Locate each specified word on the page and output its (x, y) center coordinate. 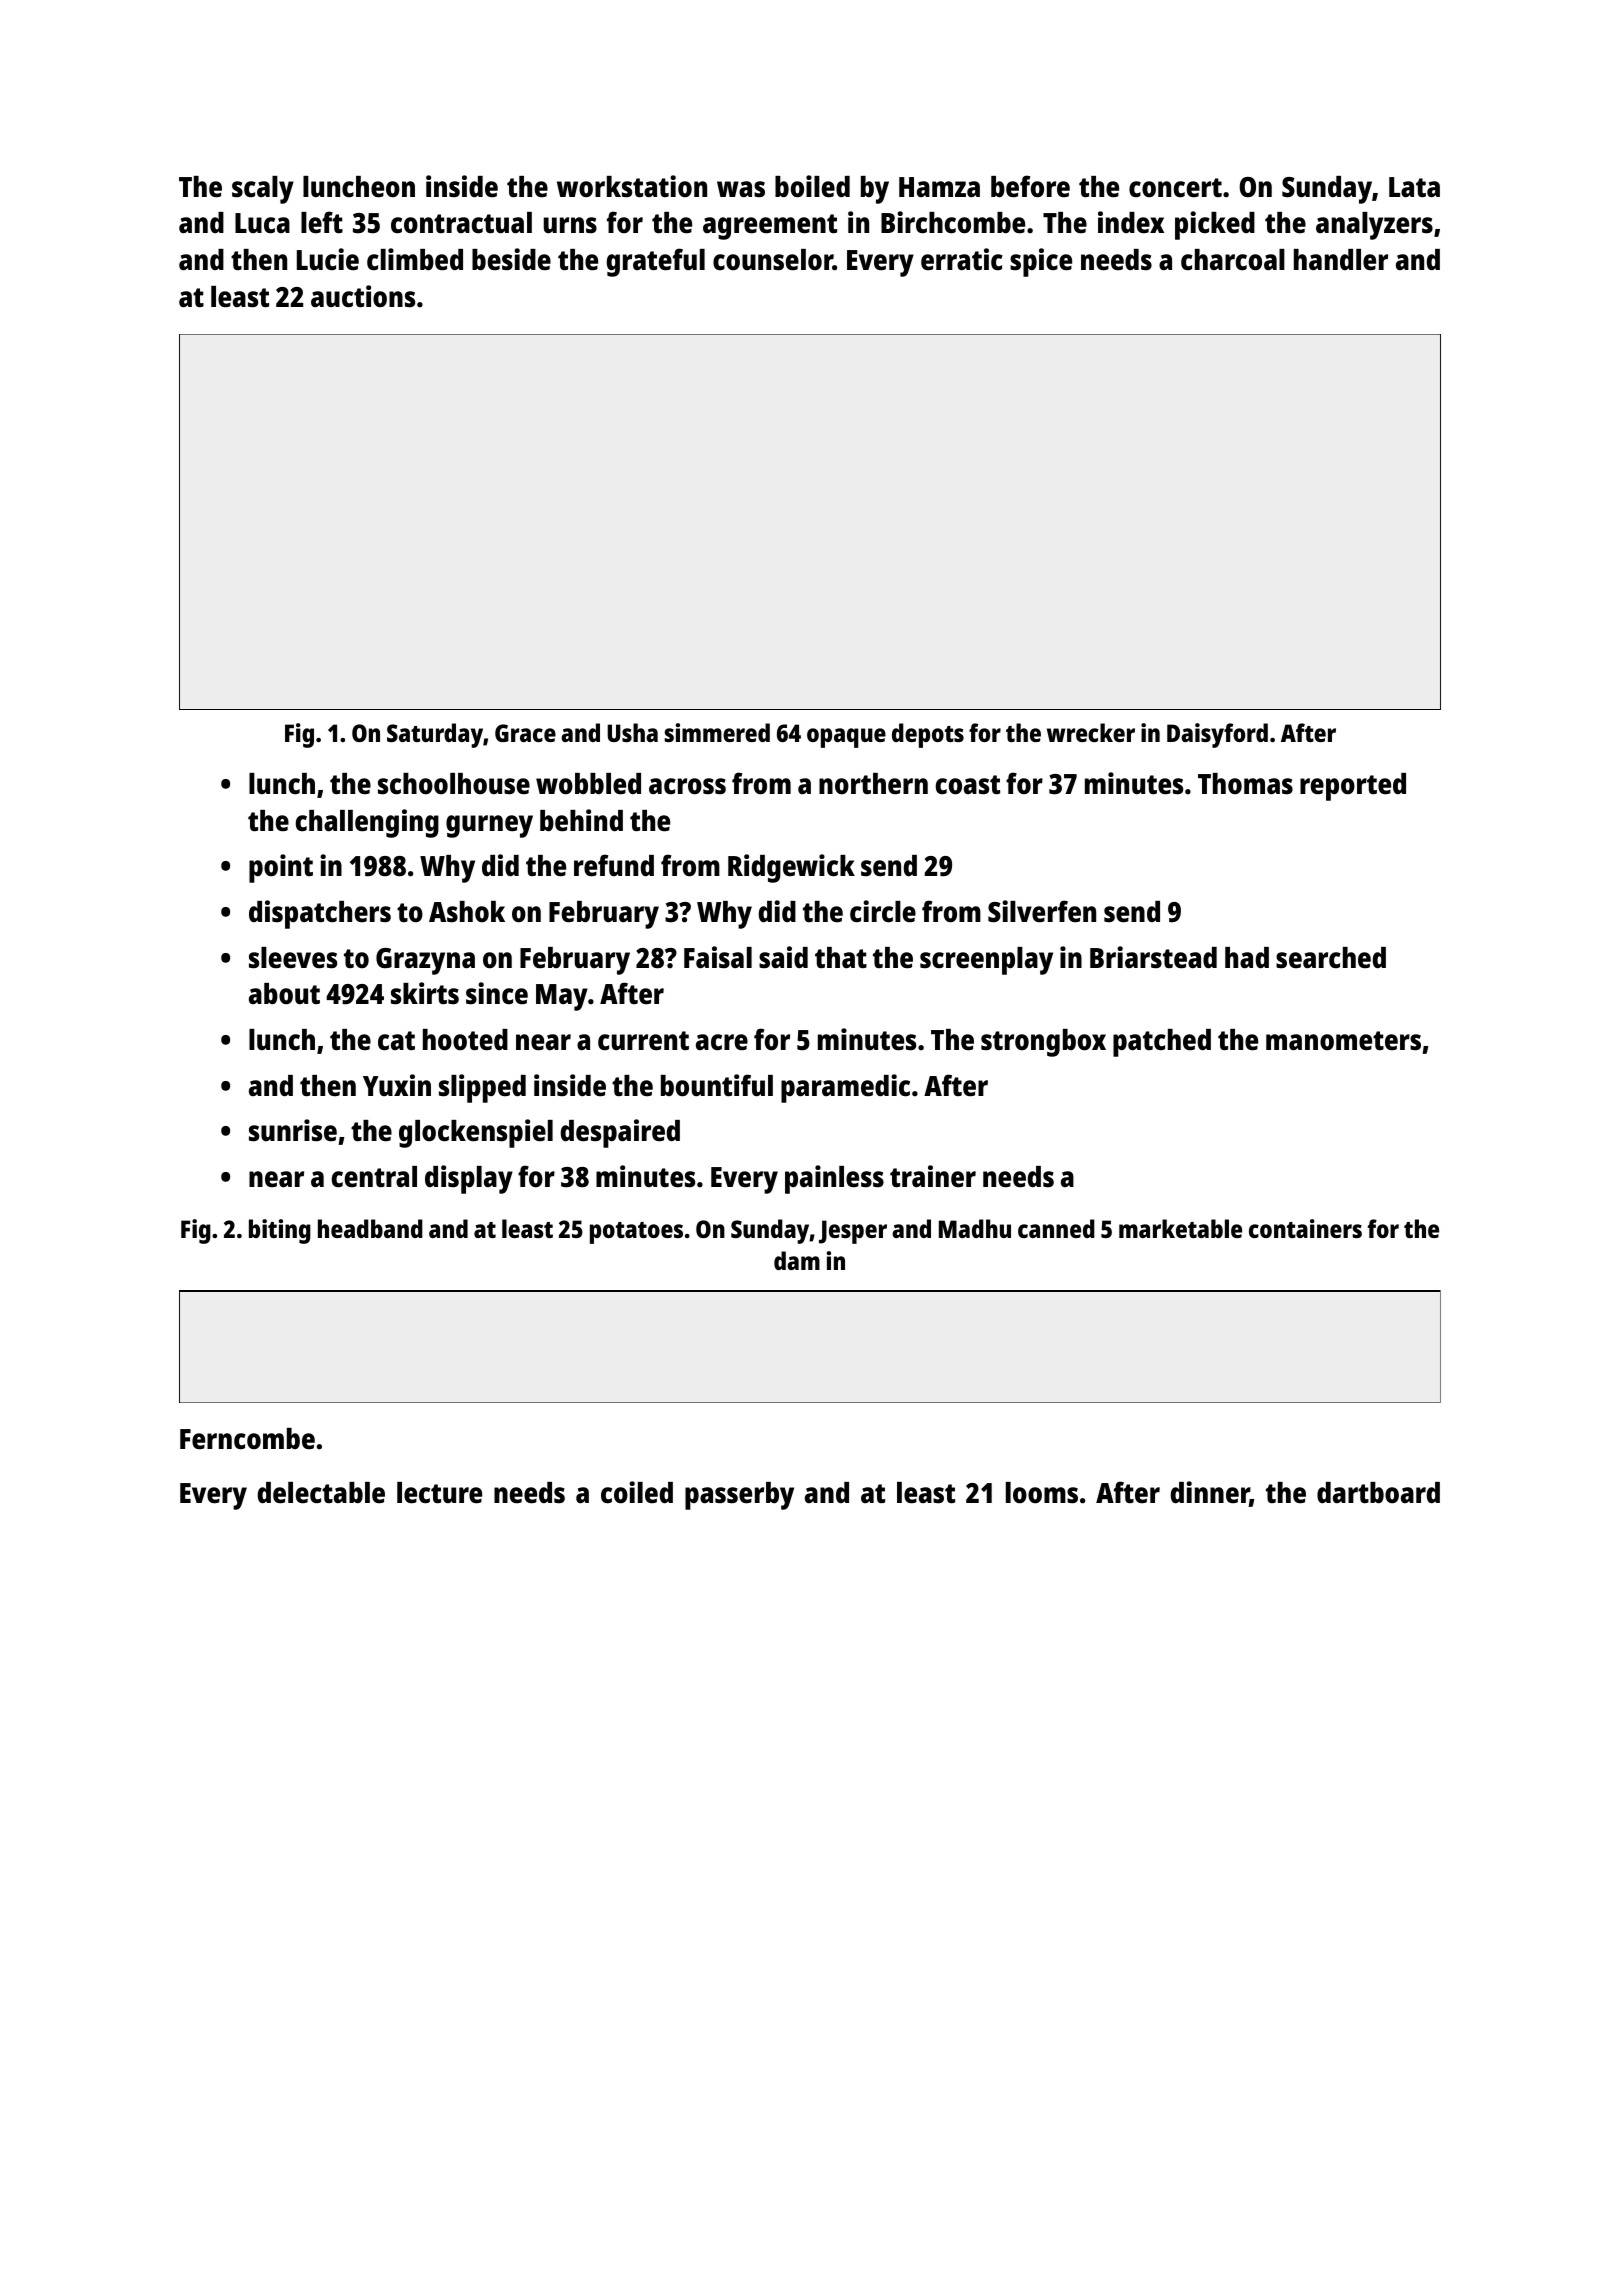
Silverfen (1042, 911)
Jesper (853, 1232)
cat (396, 1041)
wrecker (1091, 732)
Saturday (435, 735)
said (783, 957)
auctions (363, 296)
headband (370, 1228)
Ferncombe (247, 1439)
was (741, 189)
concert (1175, 188)
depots (928, 735)
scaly (263, 190)
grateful (655, 262)
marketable (1180, 1228)
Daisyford (1217, 735)
